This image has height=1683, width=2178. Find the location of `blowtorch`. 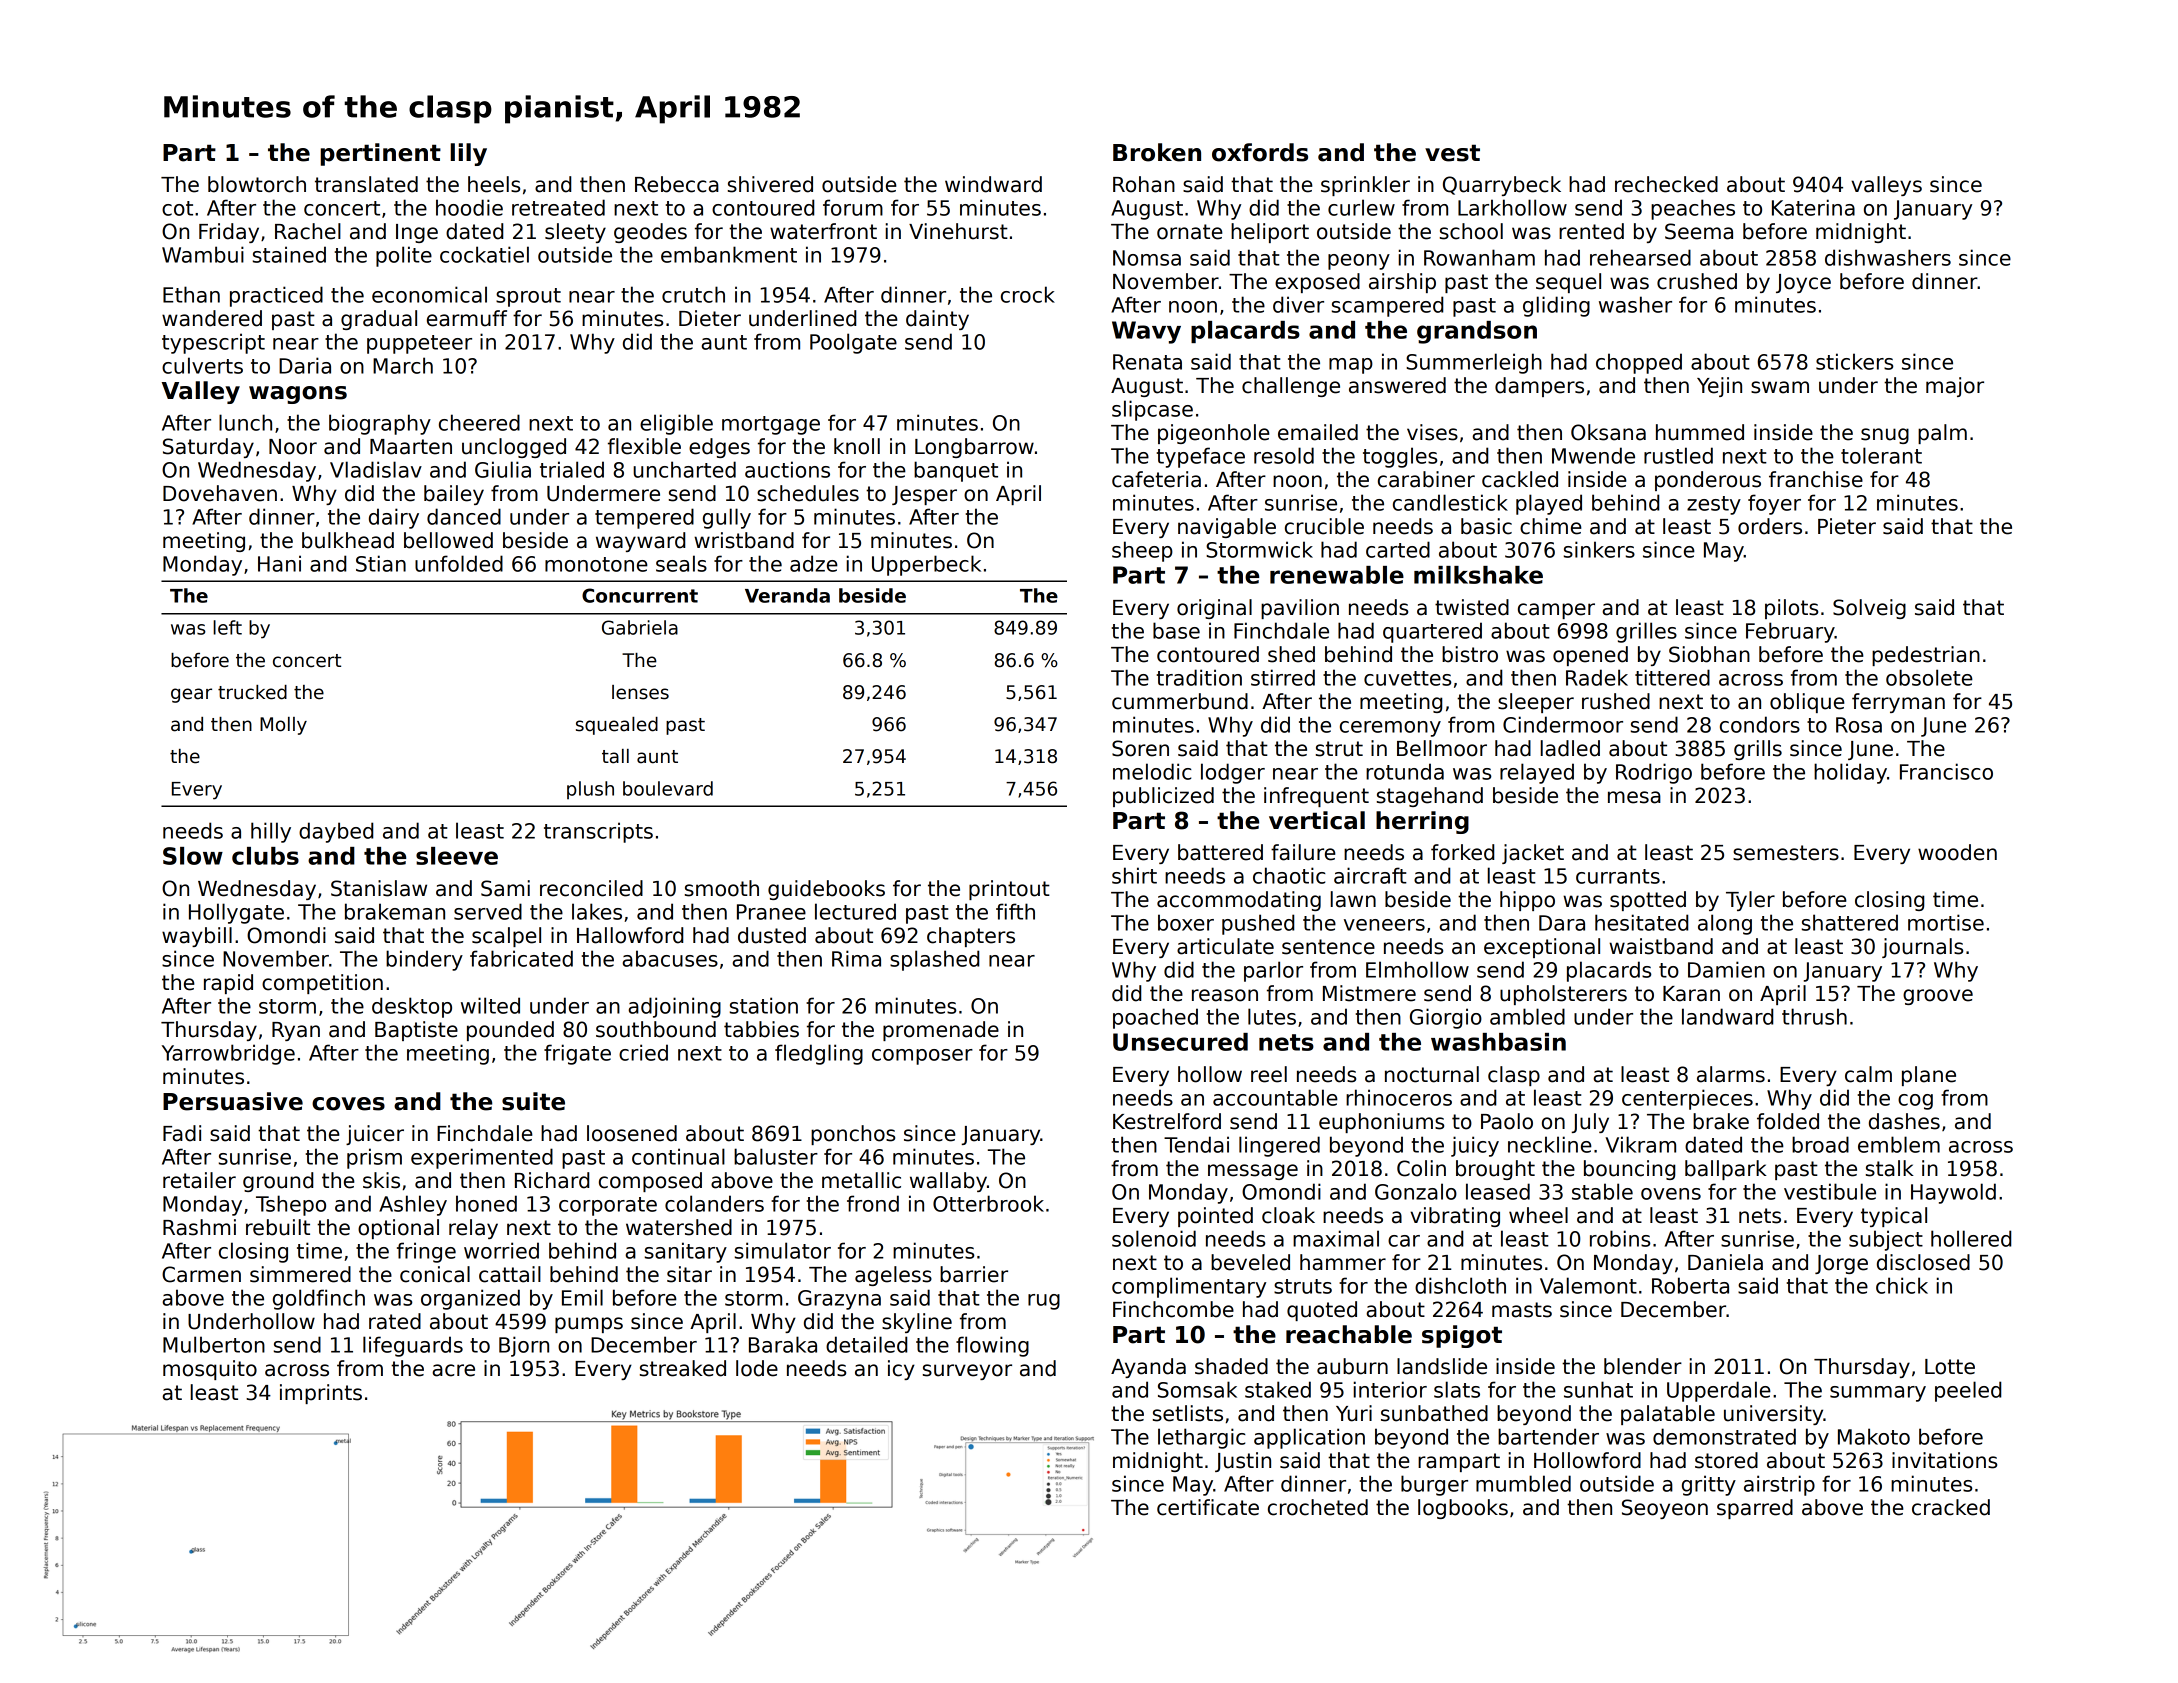

blowtorch is located at coordinates (257, 184).
